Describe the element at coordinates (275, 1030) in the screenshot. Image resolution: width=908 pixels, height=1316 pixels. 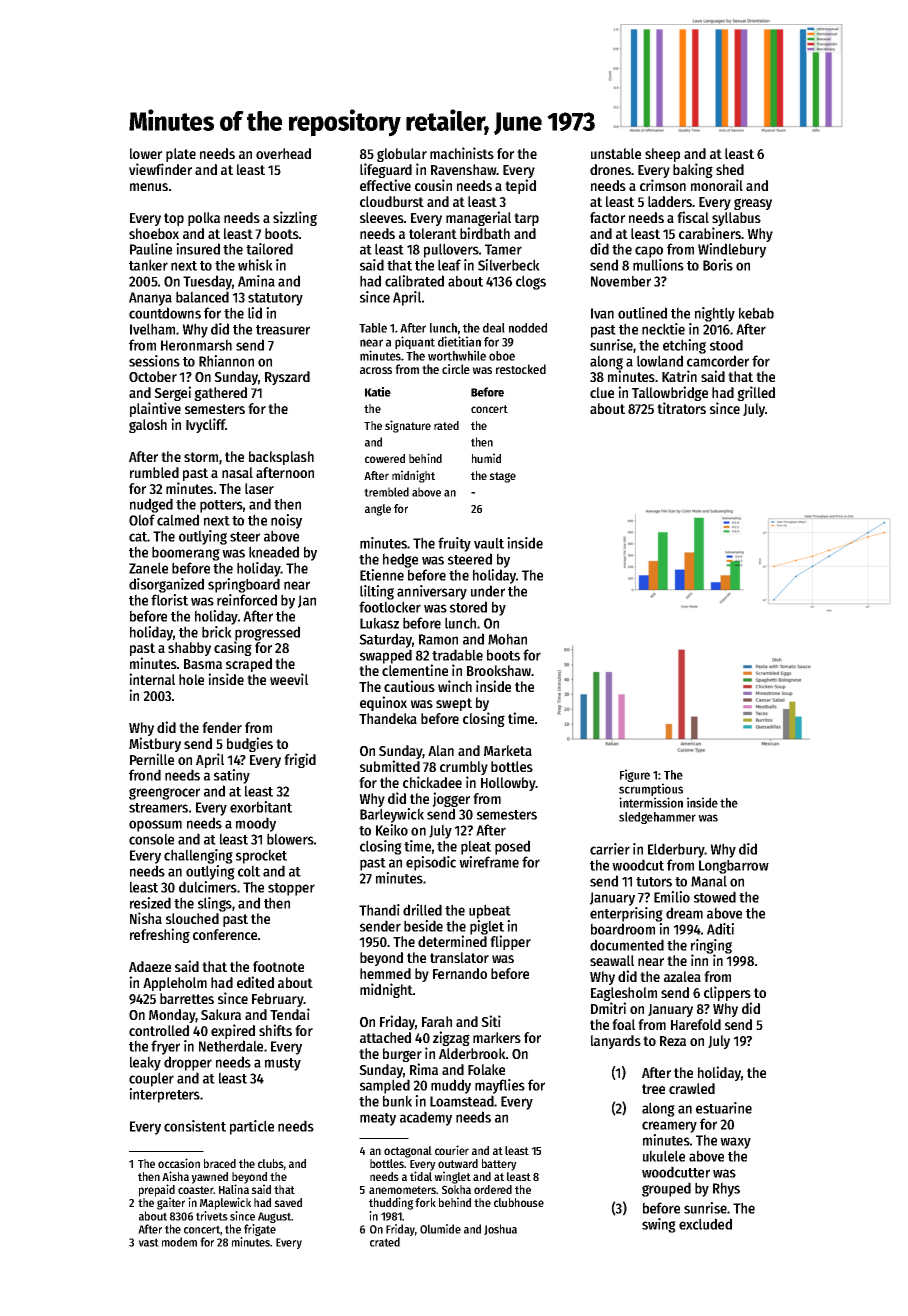
I see `shifts` at that location.
